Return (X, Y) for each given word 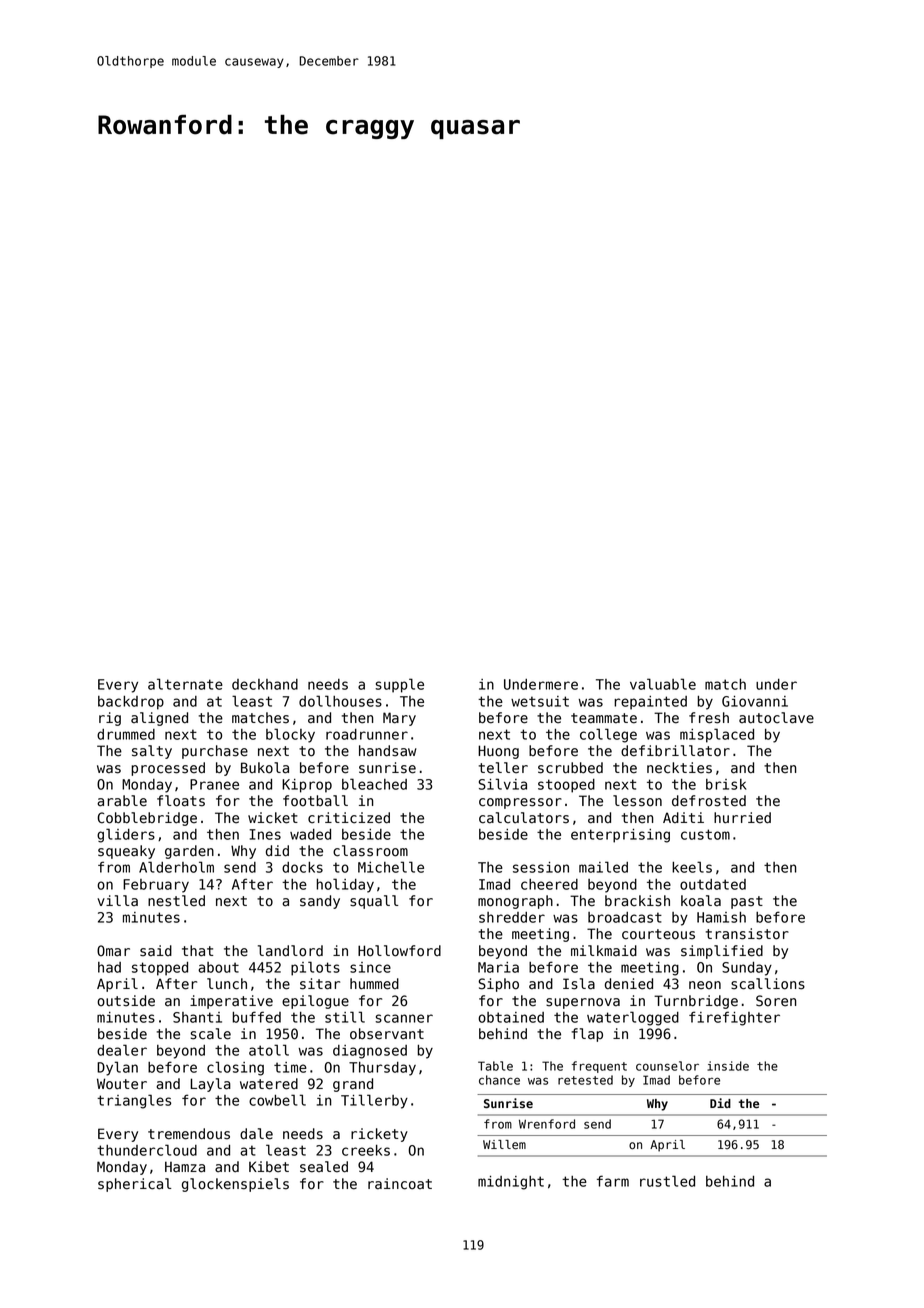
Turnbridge (696, 1002)
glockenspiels (235, 1185)
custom (705, 834)
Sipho (498, 985)
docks (302, 867)
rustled (667, 1181)
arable (122, 801)
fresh (709, 718)
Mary (399, 719)
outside (126, 1001)
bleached (374, 784)
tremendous (189, 1134)
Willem (504, 1145)
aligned (159, 719)
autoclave (776, 718)
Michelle (391, 867)
